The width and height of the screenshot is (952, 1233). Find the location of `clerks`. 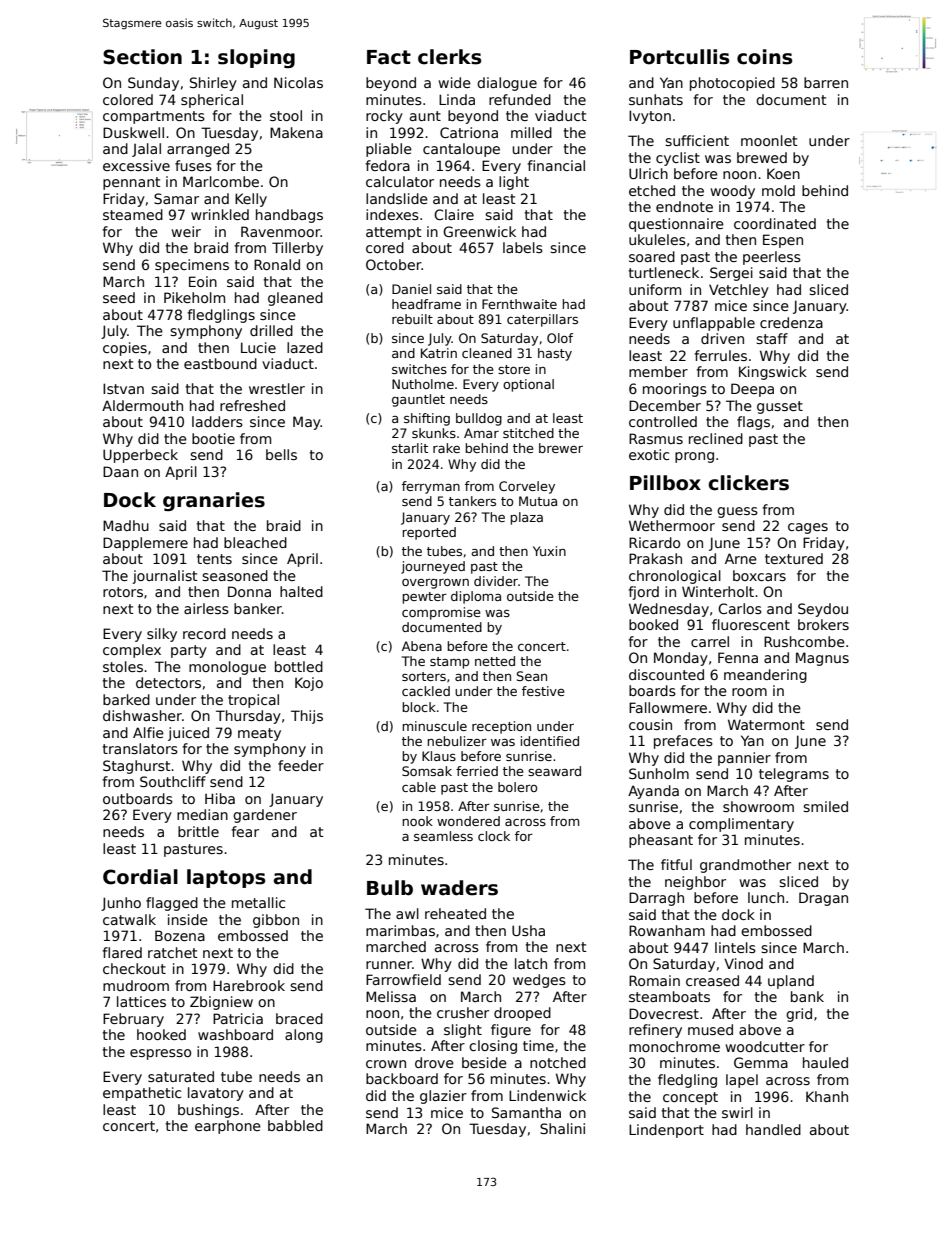

clerks is located at coordinates (449, 57).
